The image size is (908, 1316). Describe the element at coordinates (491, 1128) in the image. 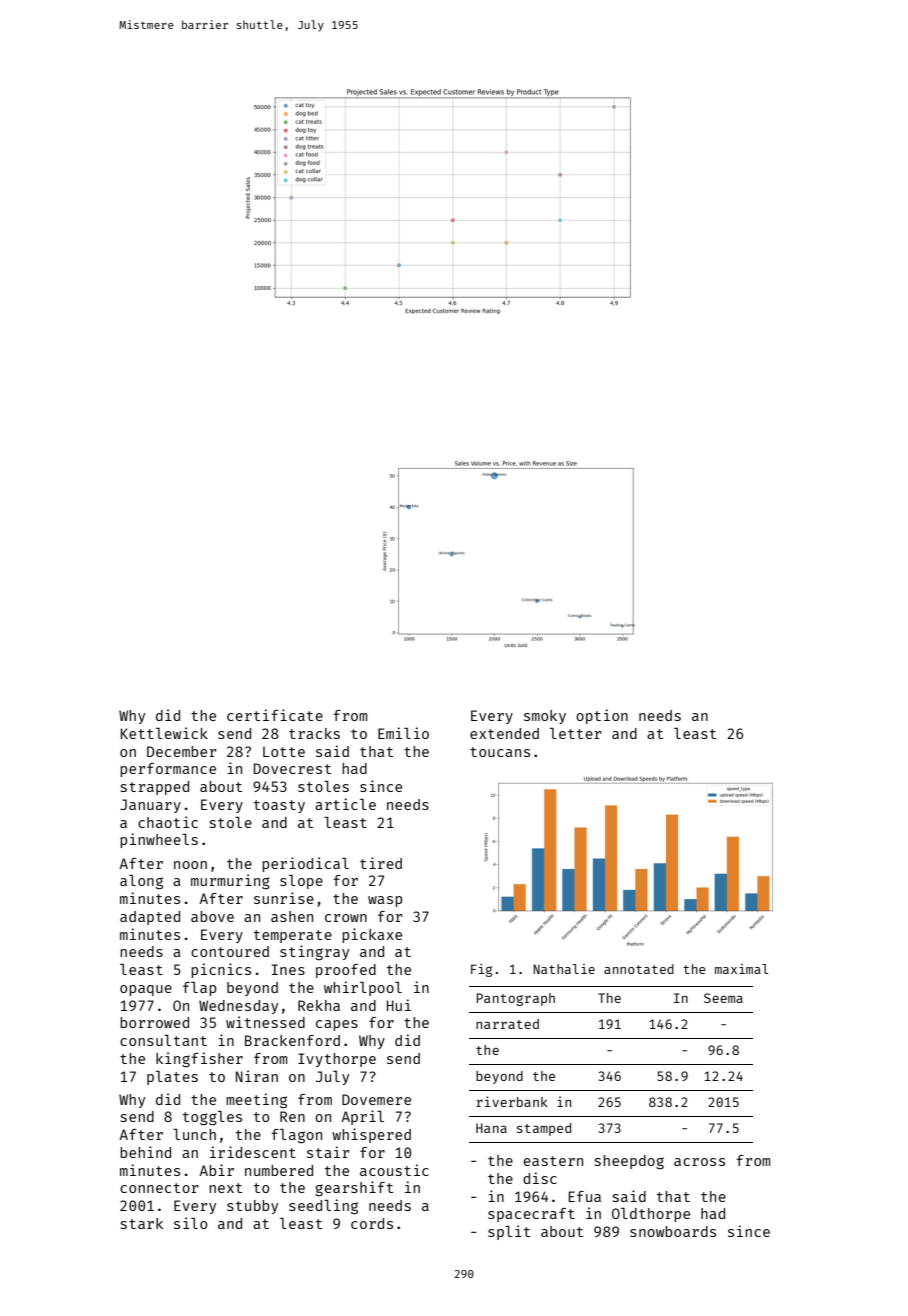

I see `Hana` at that location.
